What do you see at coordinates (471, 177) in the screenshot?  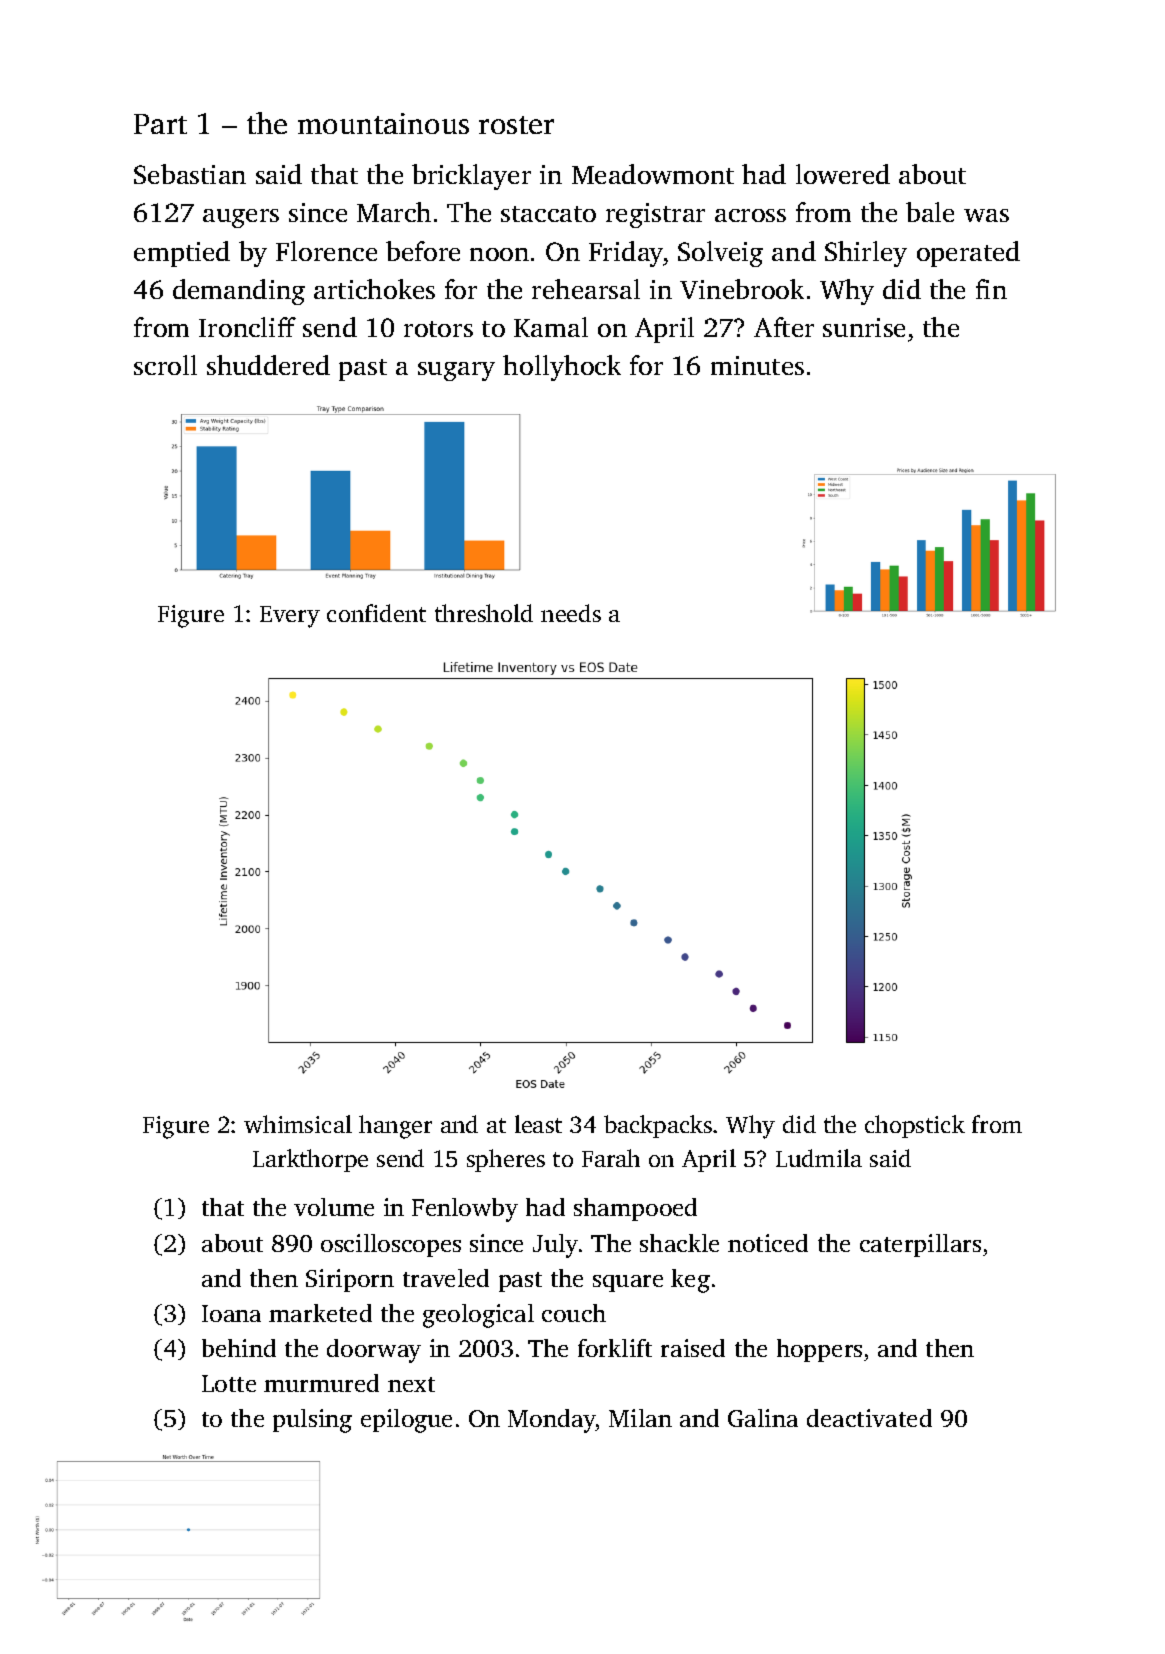 I see `bricklayer` at bounding box center [471, 177].
